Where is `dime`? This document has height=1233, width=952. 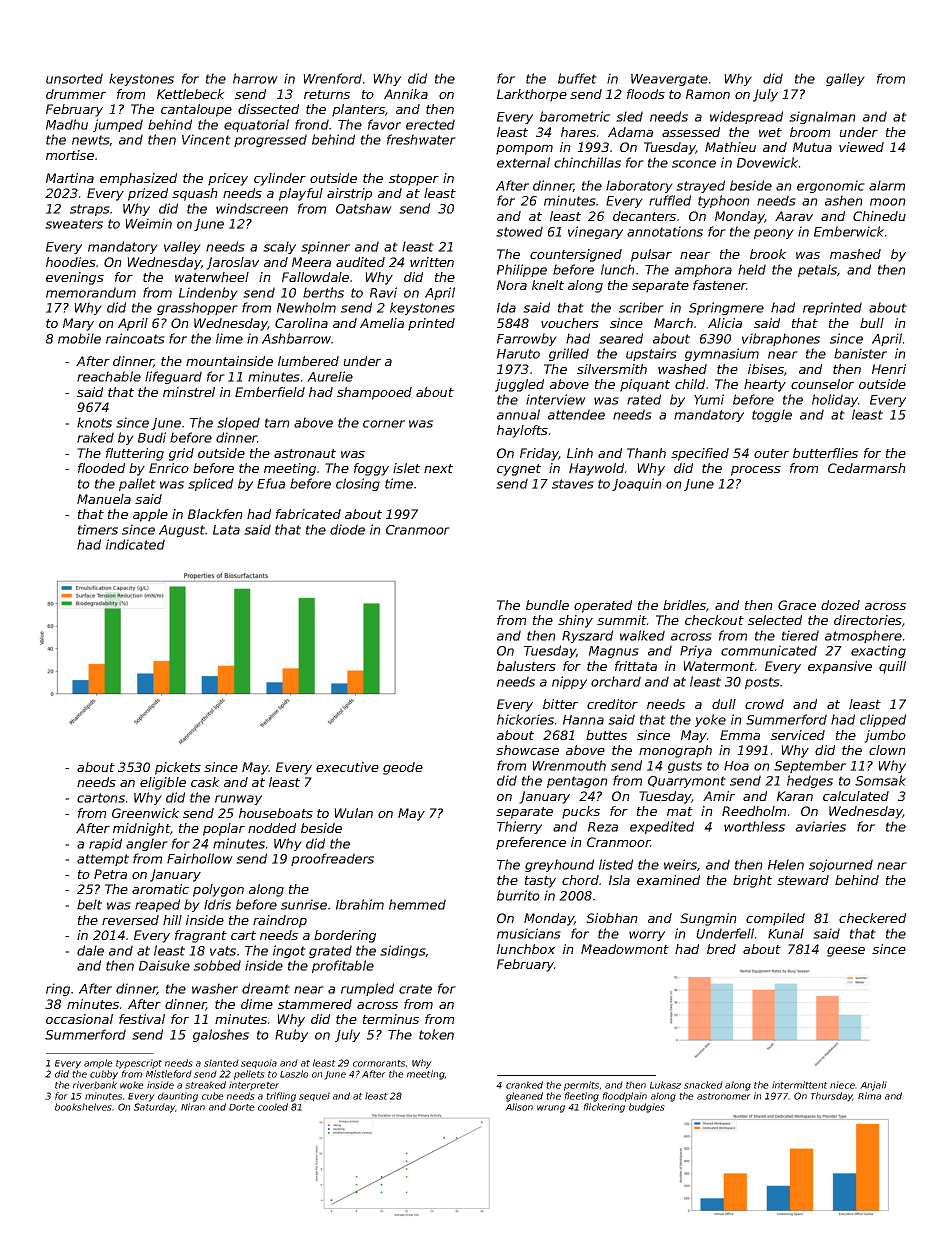 dime is located at coordinates (257, 1004).
